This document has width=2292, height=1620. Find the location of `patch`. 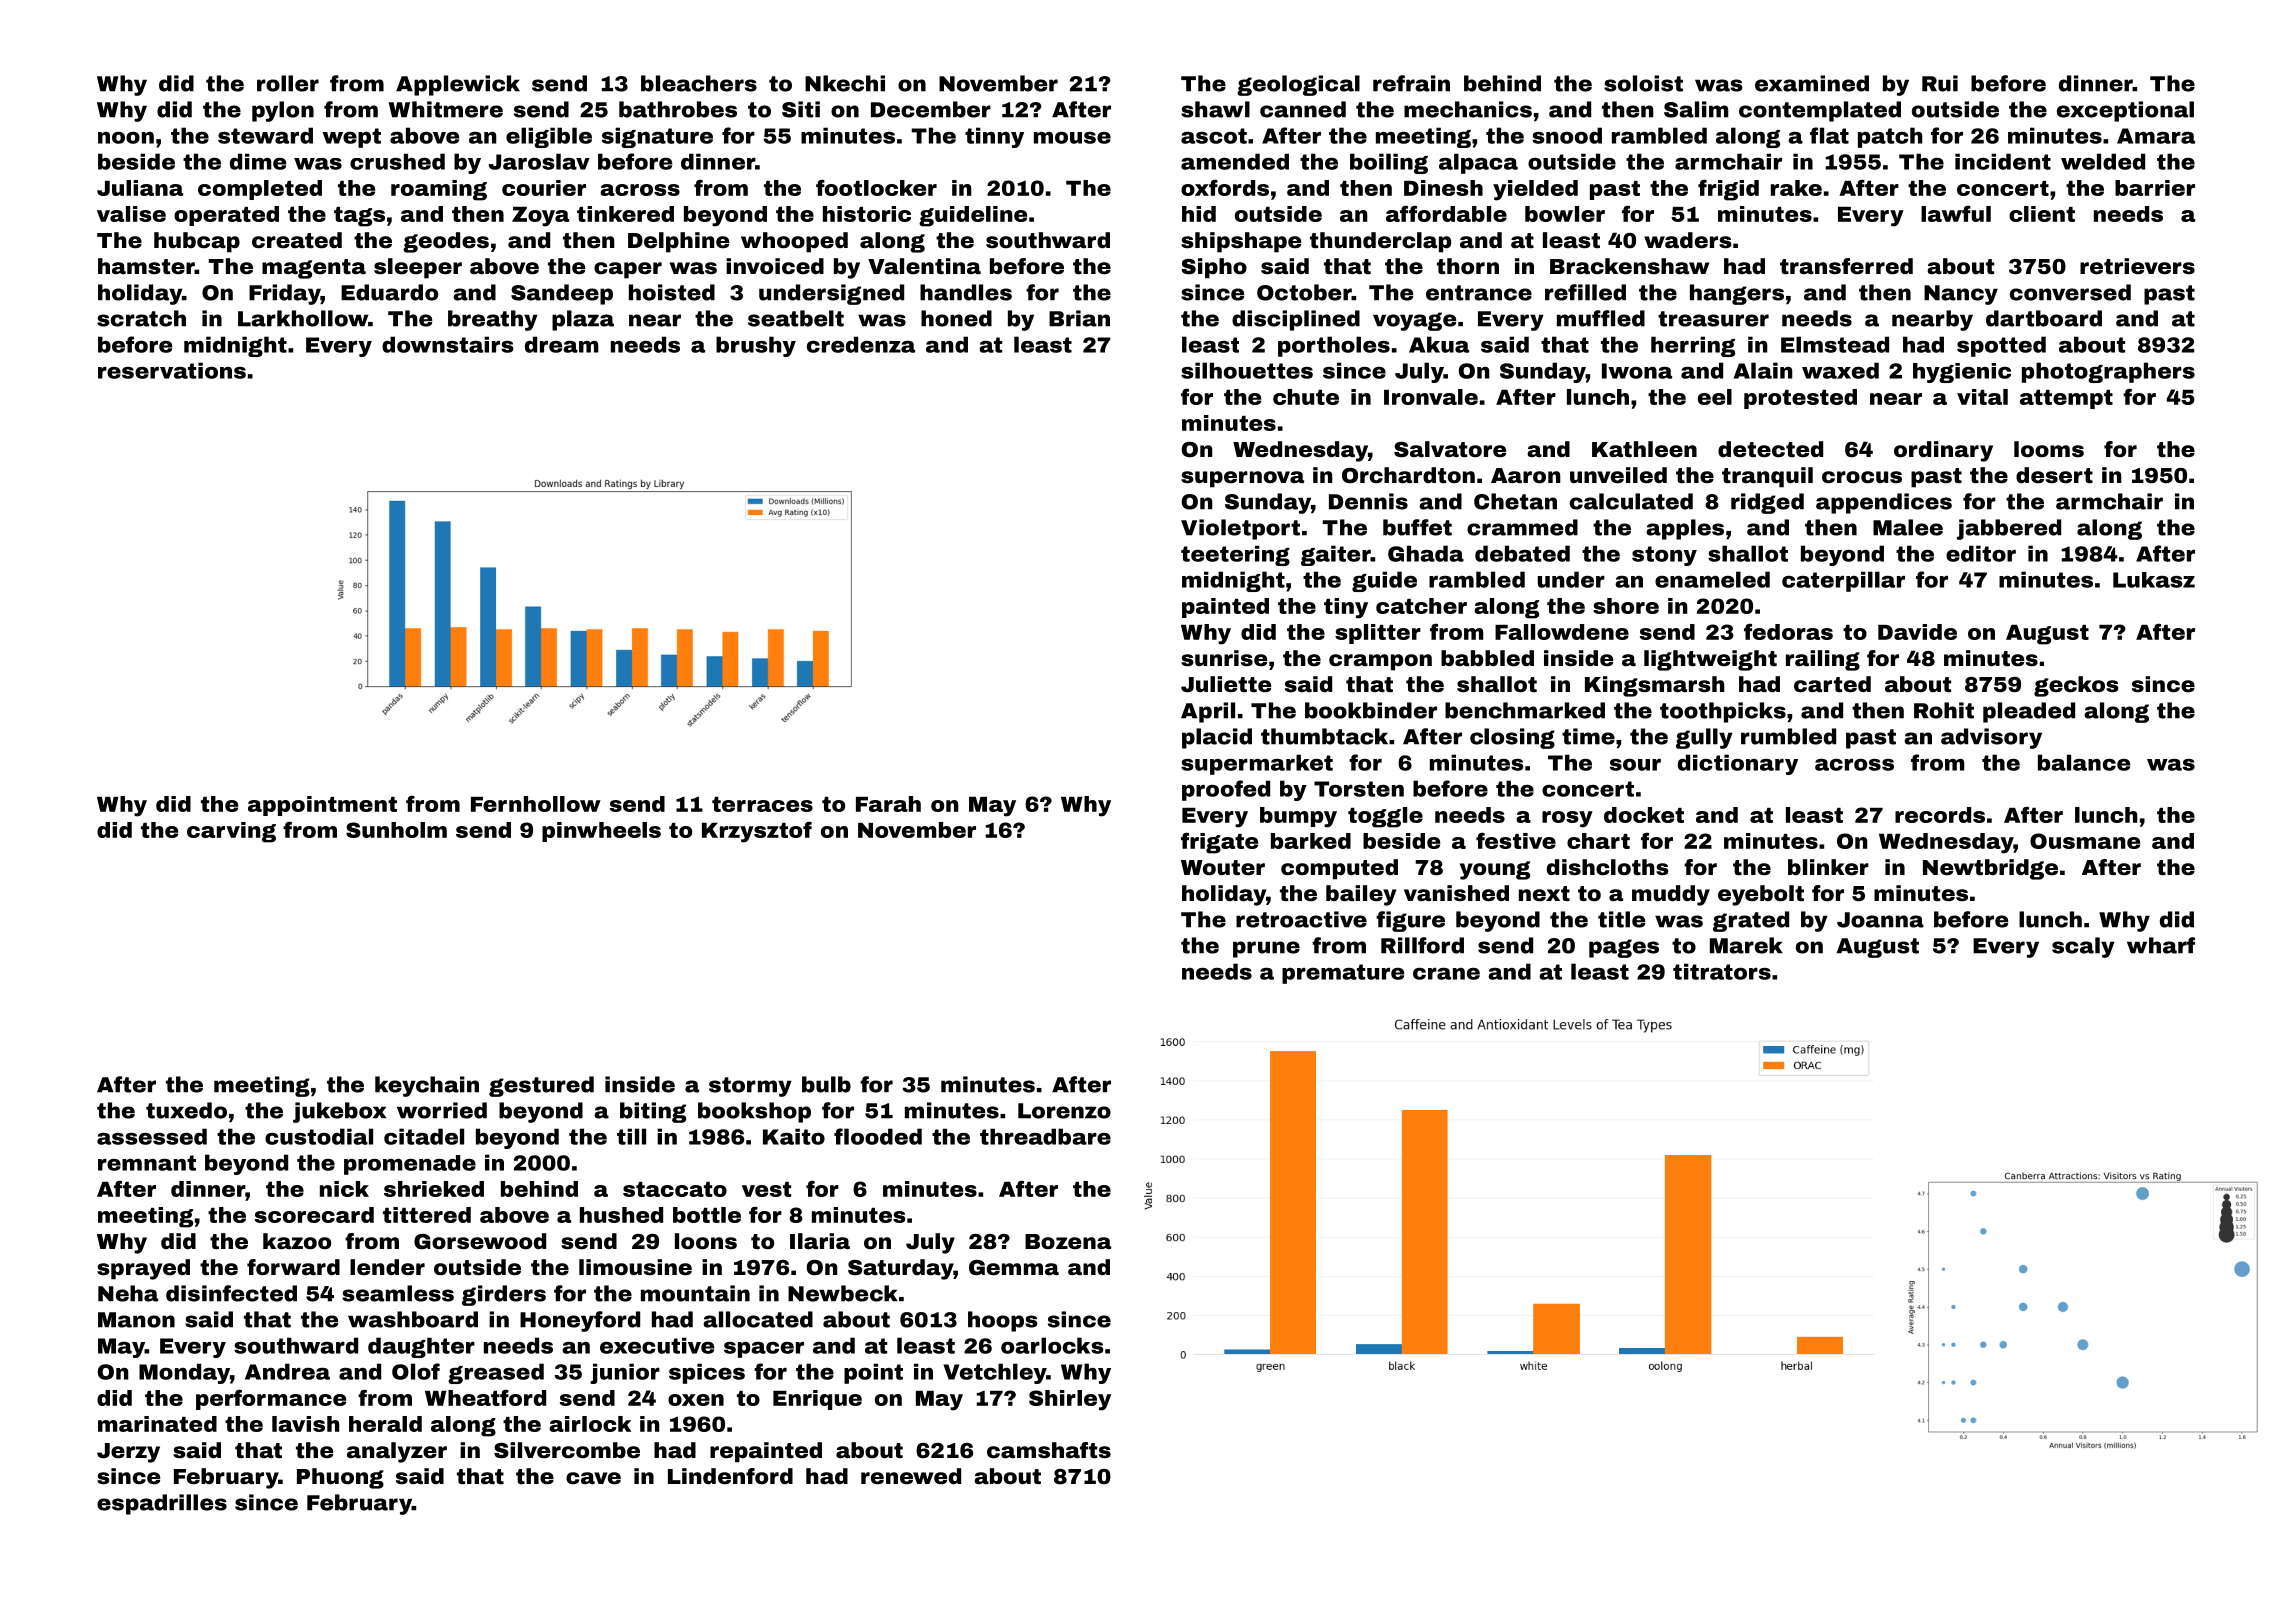

patch is located at coordinates (1890, 137).
